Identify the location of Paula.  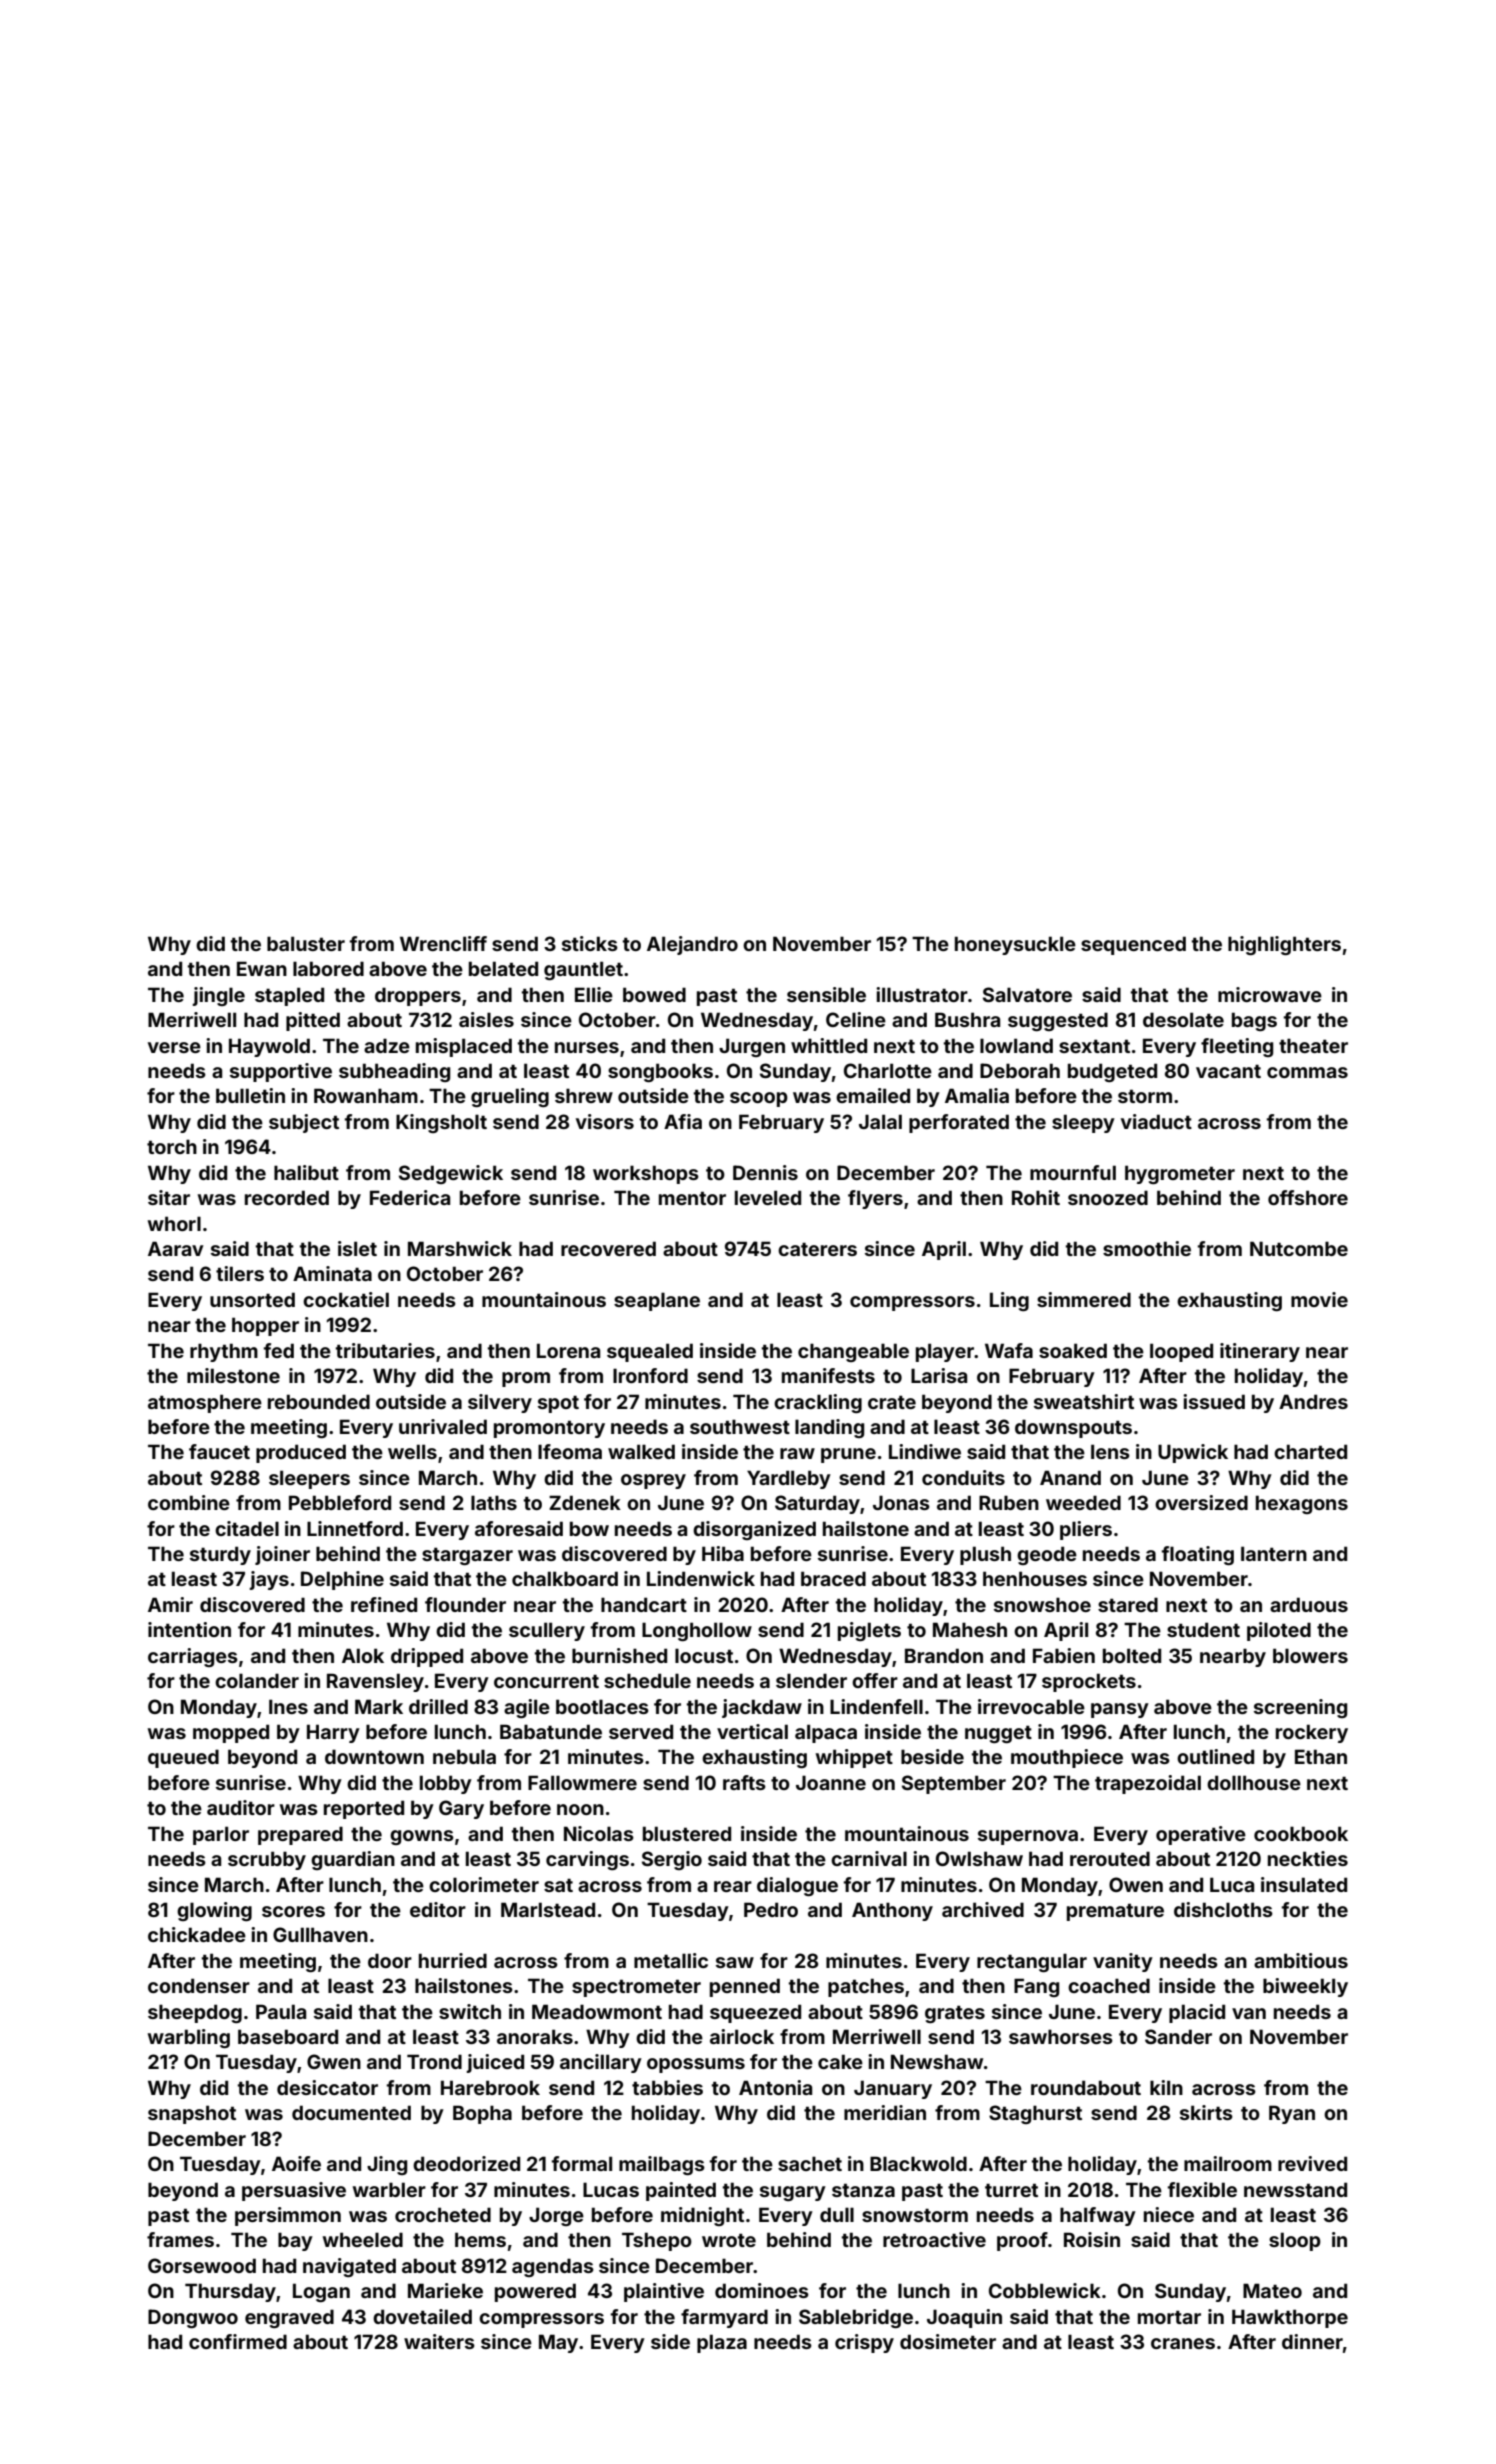
(281, 2011).
